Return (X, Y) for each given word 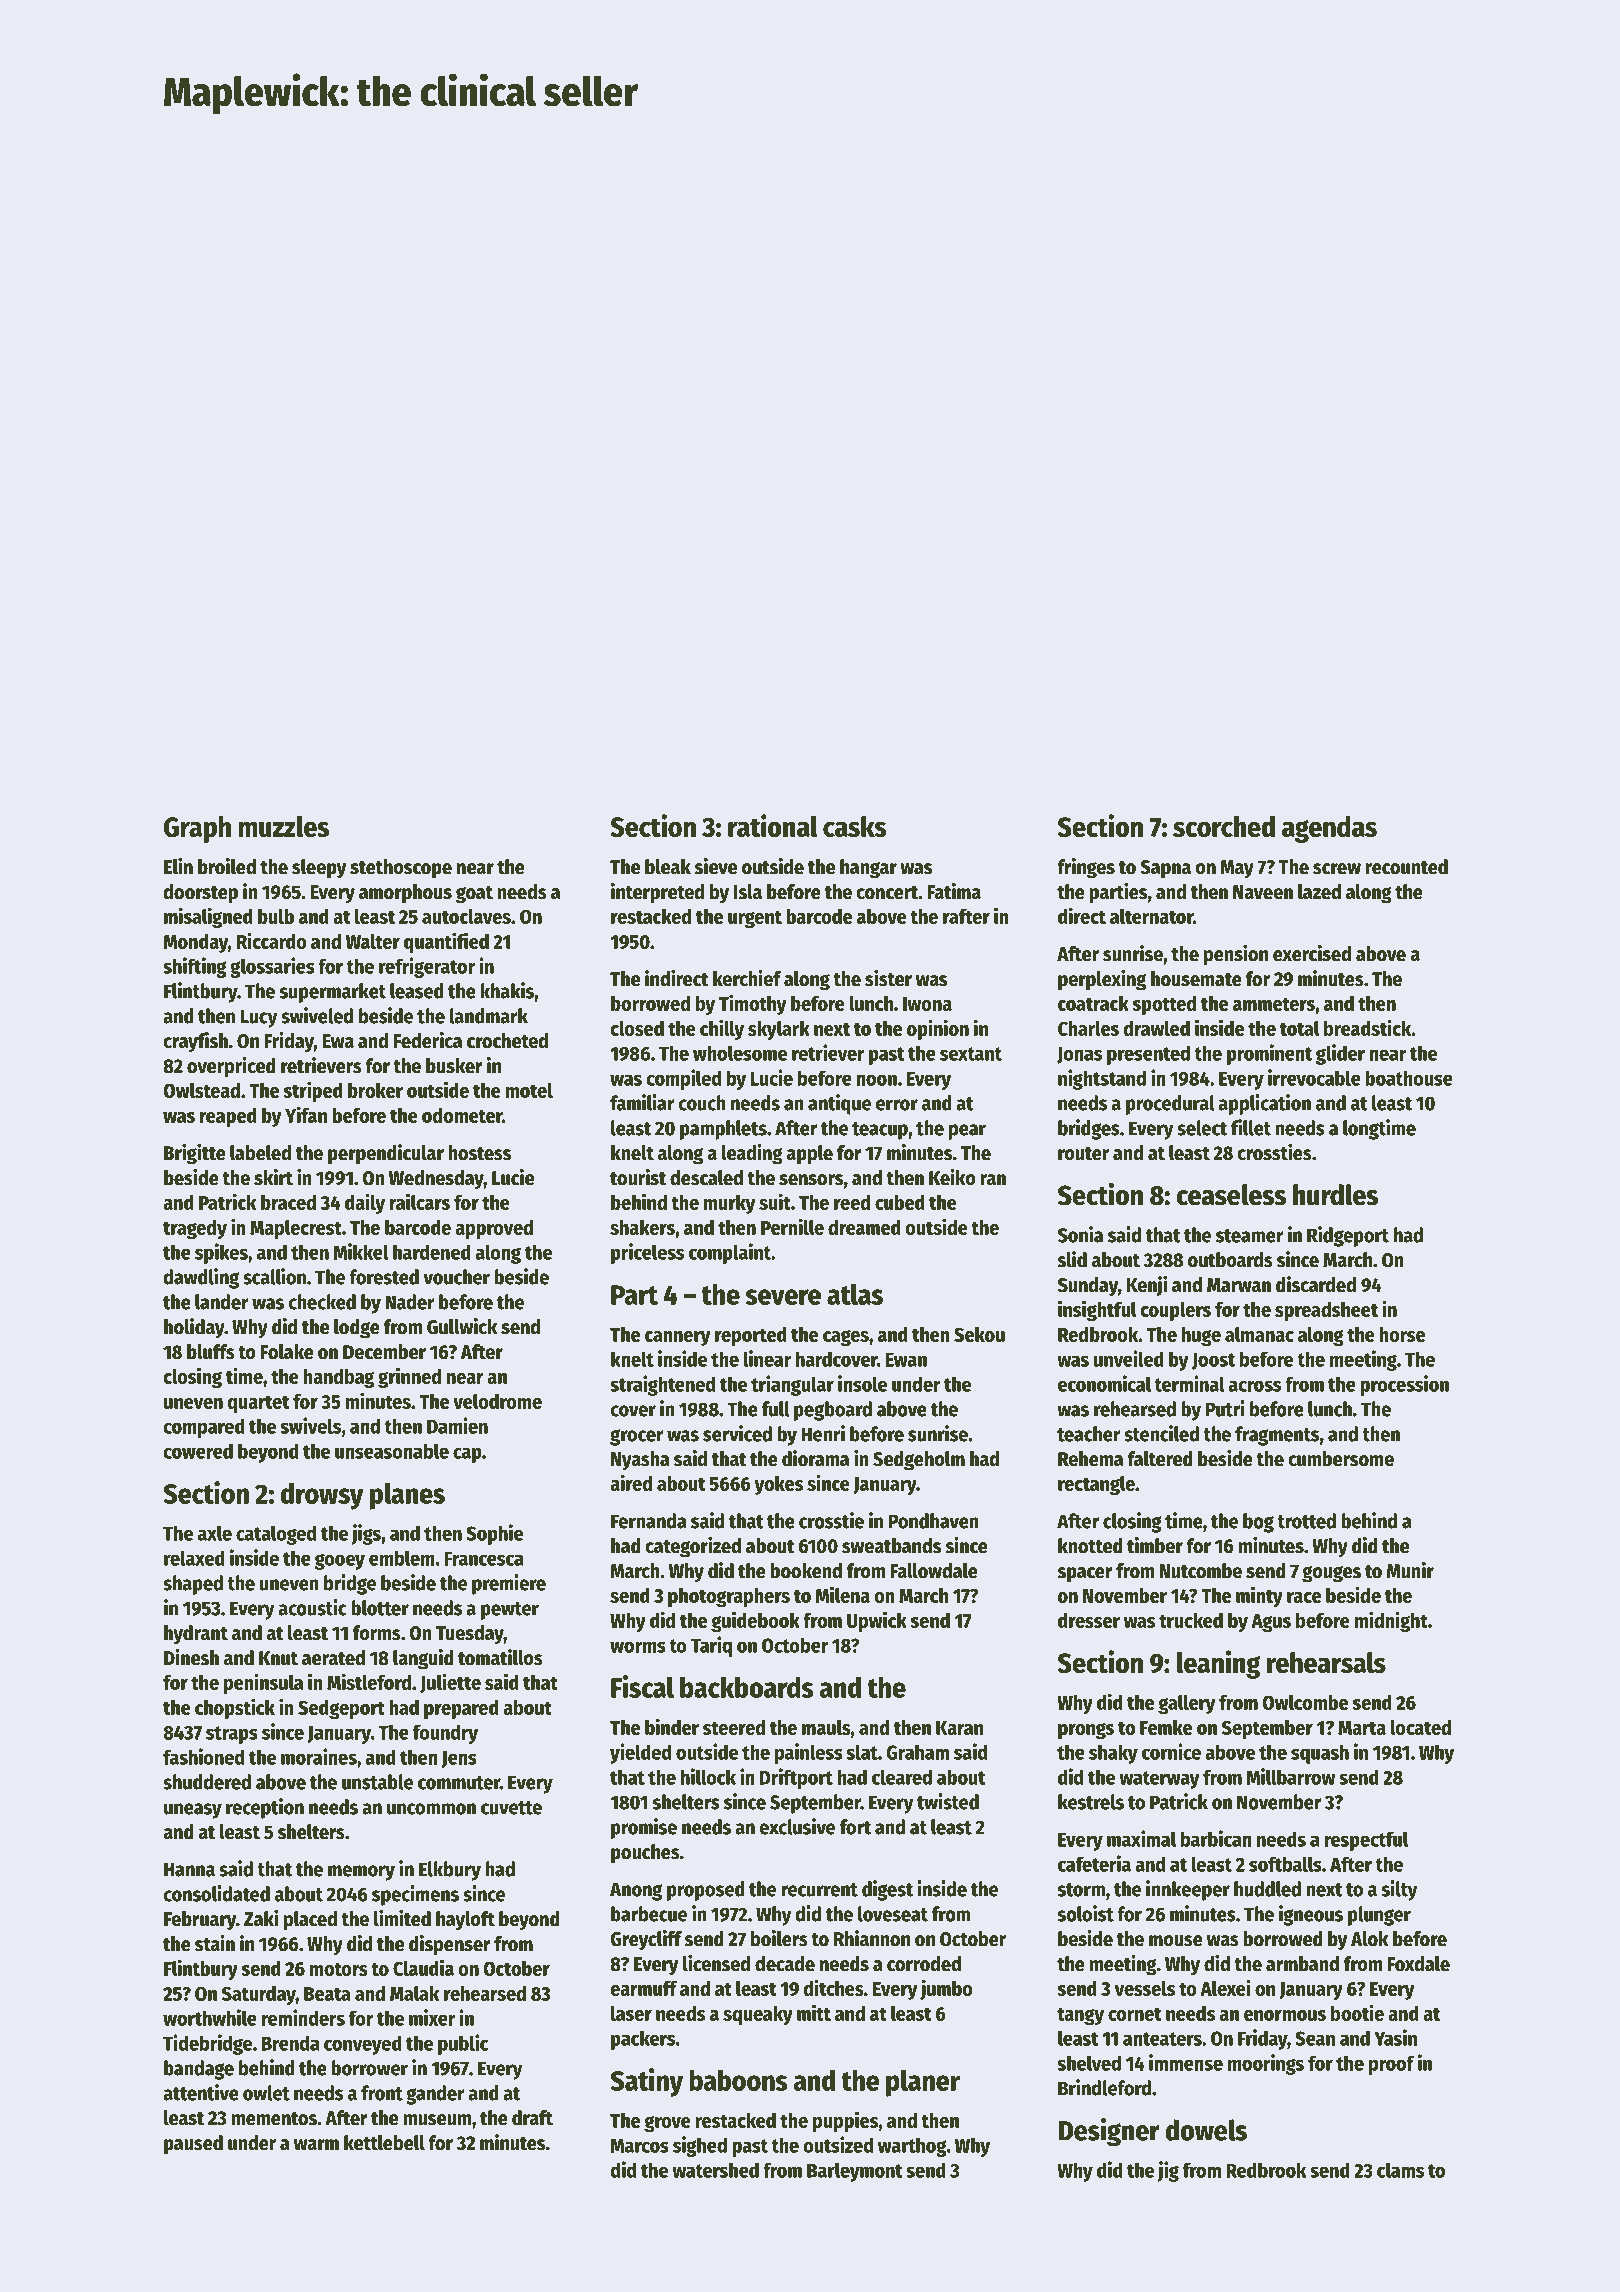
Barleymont (855, 2172)
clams (1400, 2170)
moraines (319, 1756)
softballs (1285, 1864)
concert (887, 893)
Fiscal (642, 1686)
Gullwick (462, 1326)
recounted (1406, 867)
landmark (489, 1016)
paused (193, 2145)
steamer (1250, 1236)
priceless (647, 1253)
